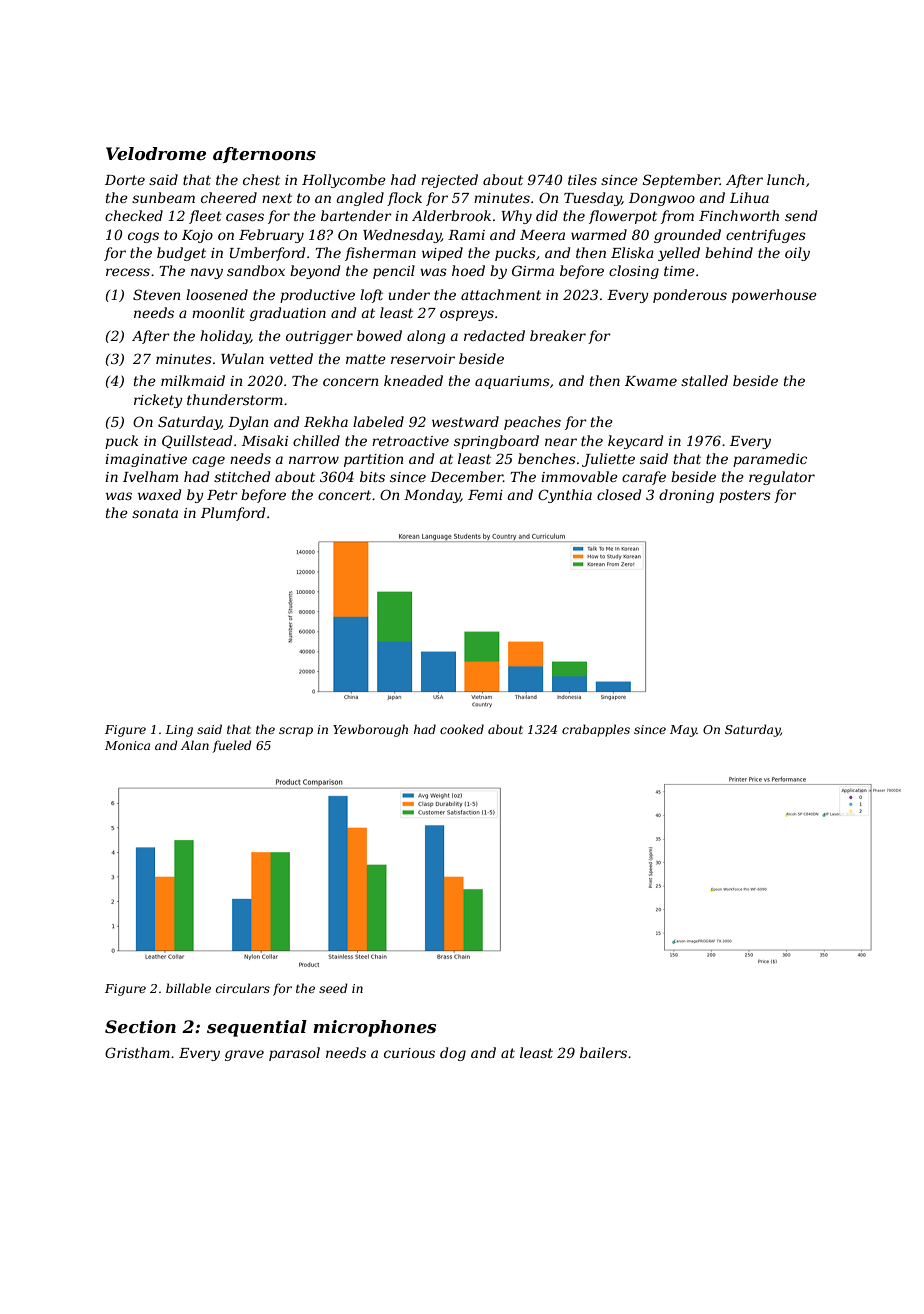  I want to click on chest, so click(261, 179).
